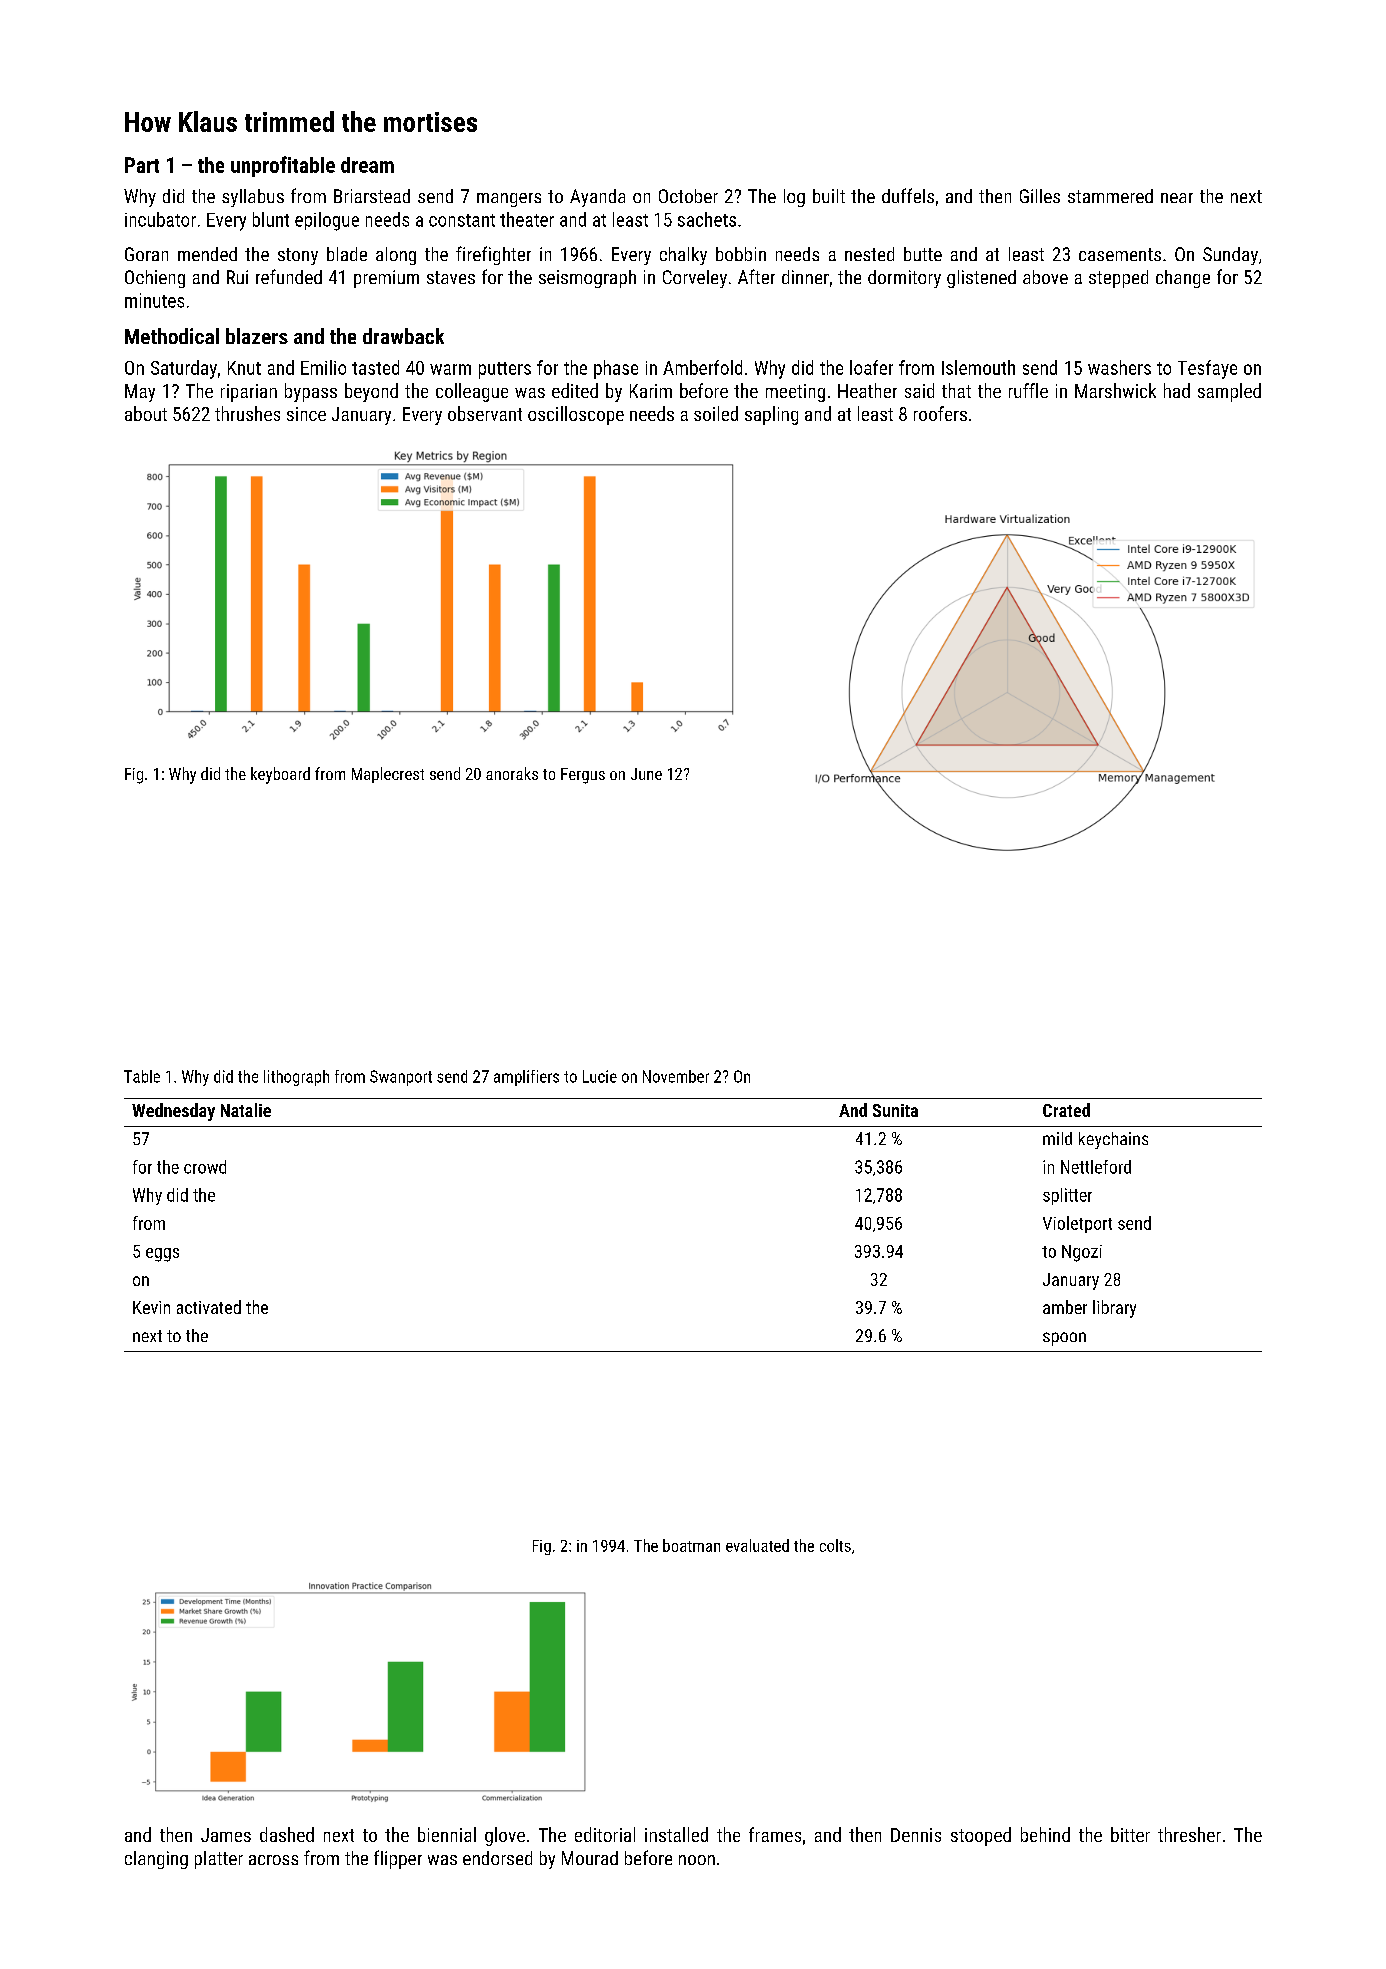  What do you see at coordinates (587, 279) in the image?
I see `seismograph` at bounding box center [587, 279].
